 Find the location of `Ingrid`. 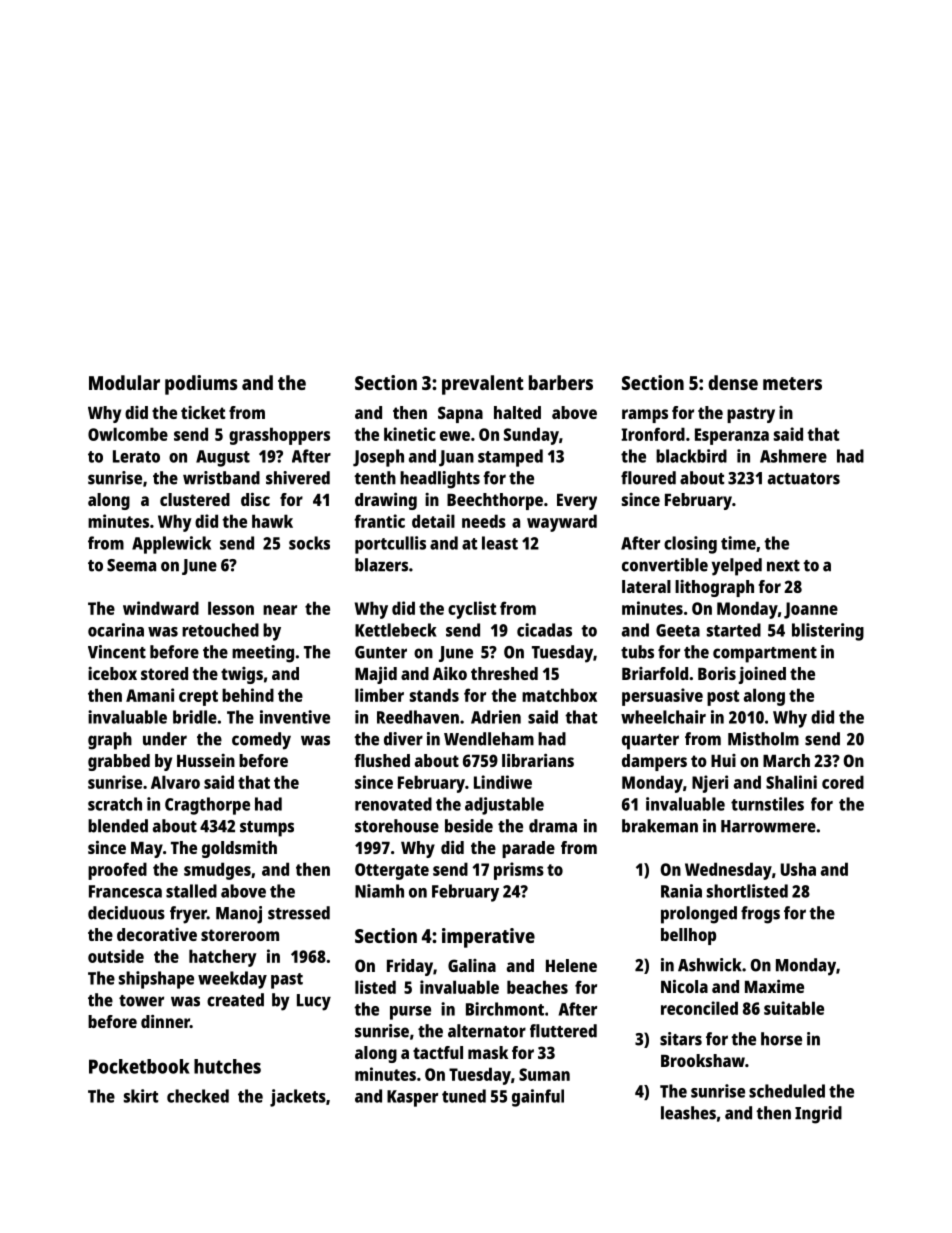

Ingrid is located at coordinates (818, 1115).
